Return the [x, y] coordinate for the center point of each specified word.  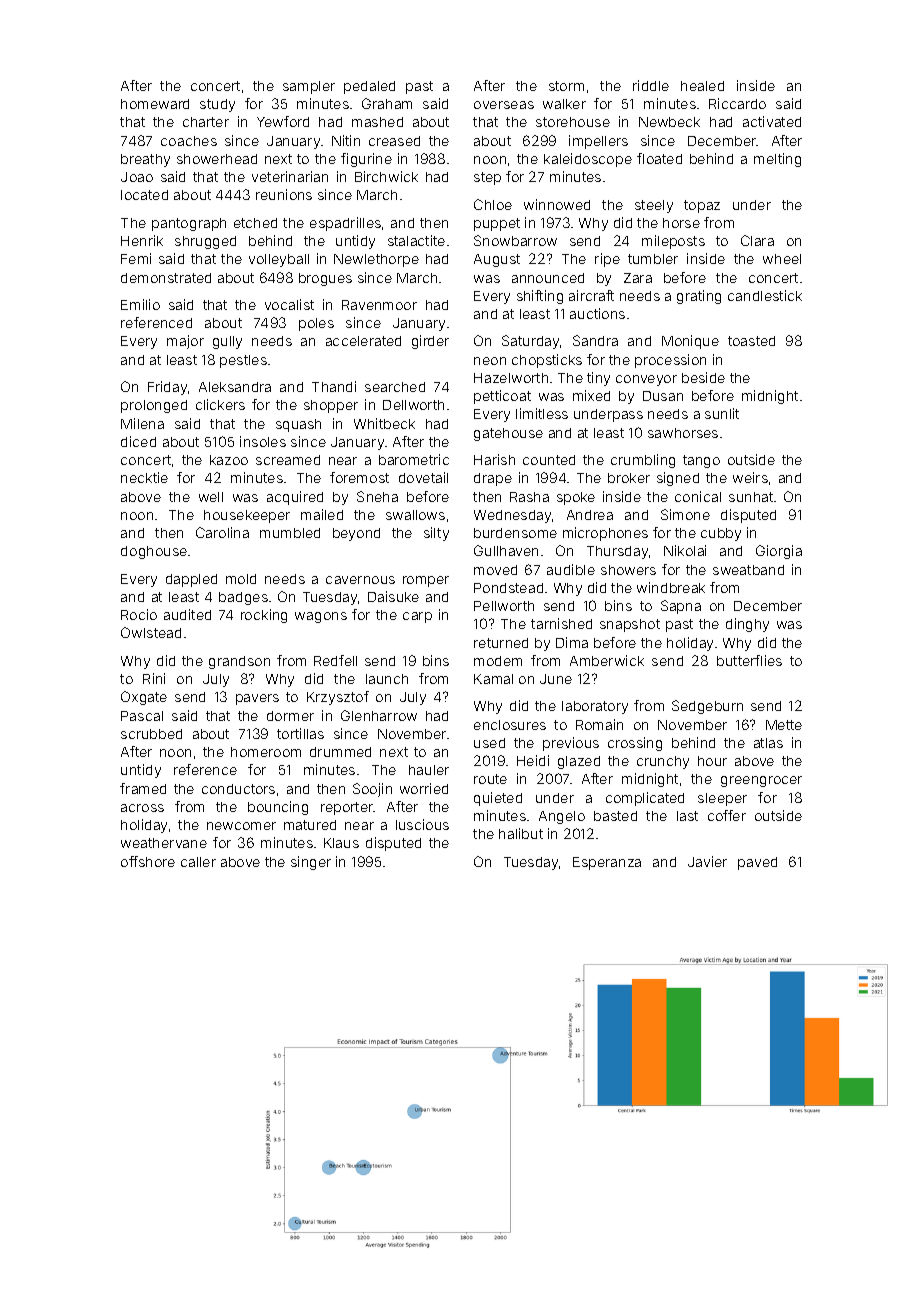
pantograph [189, 224]
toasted [751, 341]
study [217, 105]
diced [138, 441]
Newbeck [669, 122]
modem [498, 661]
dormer [290, 716]
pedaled [369, 87]
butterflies [749, 660]
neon [490, 361]
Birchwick [386, 176]
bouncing [278, 808]
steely [654, 206]
